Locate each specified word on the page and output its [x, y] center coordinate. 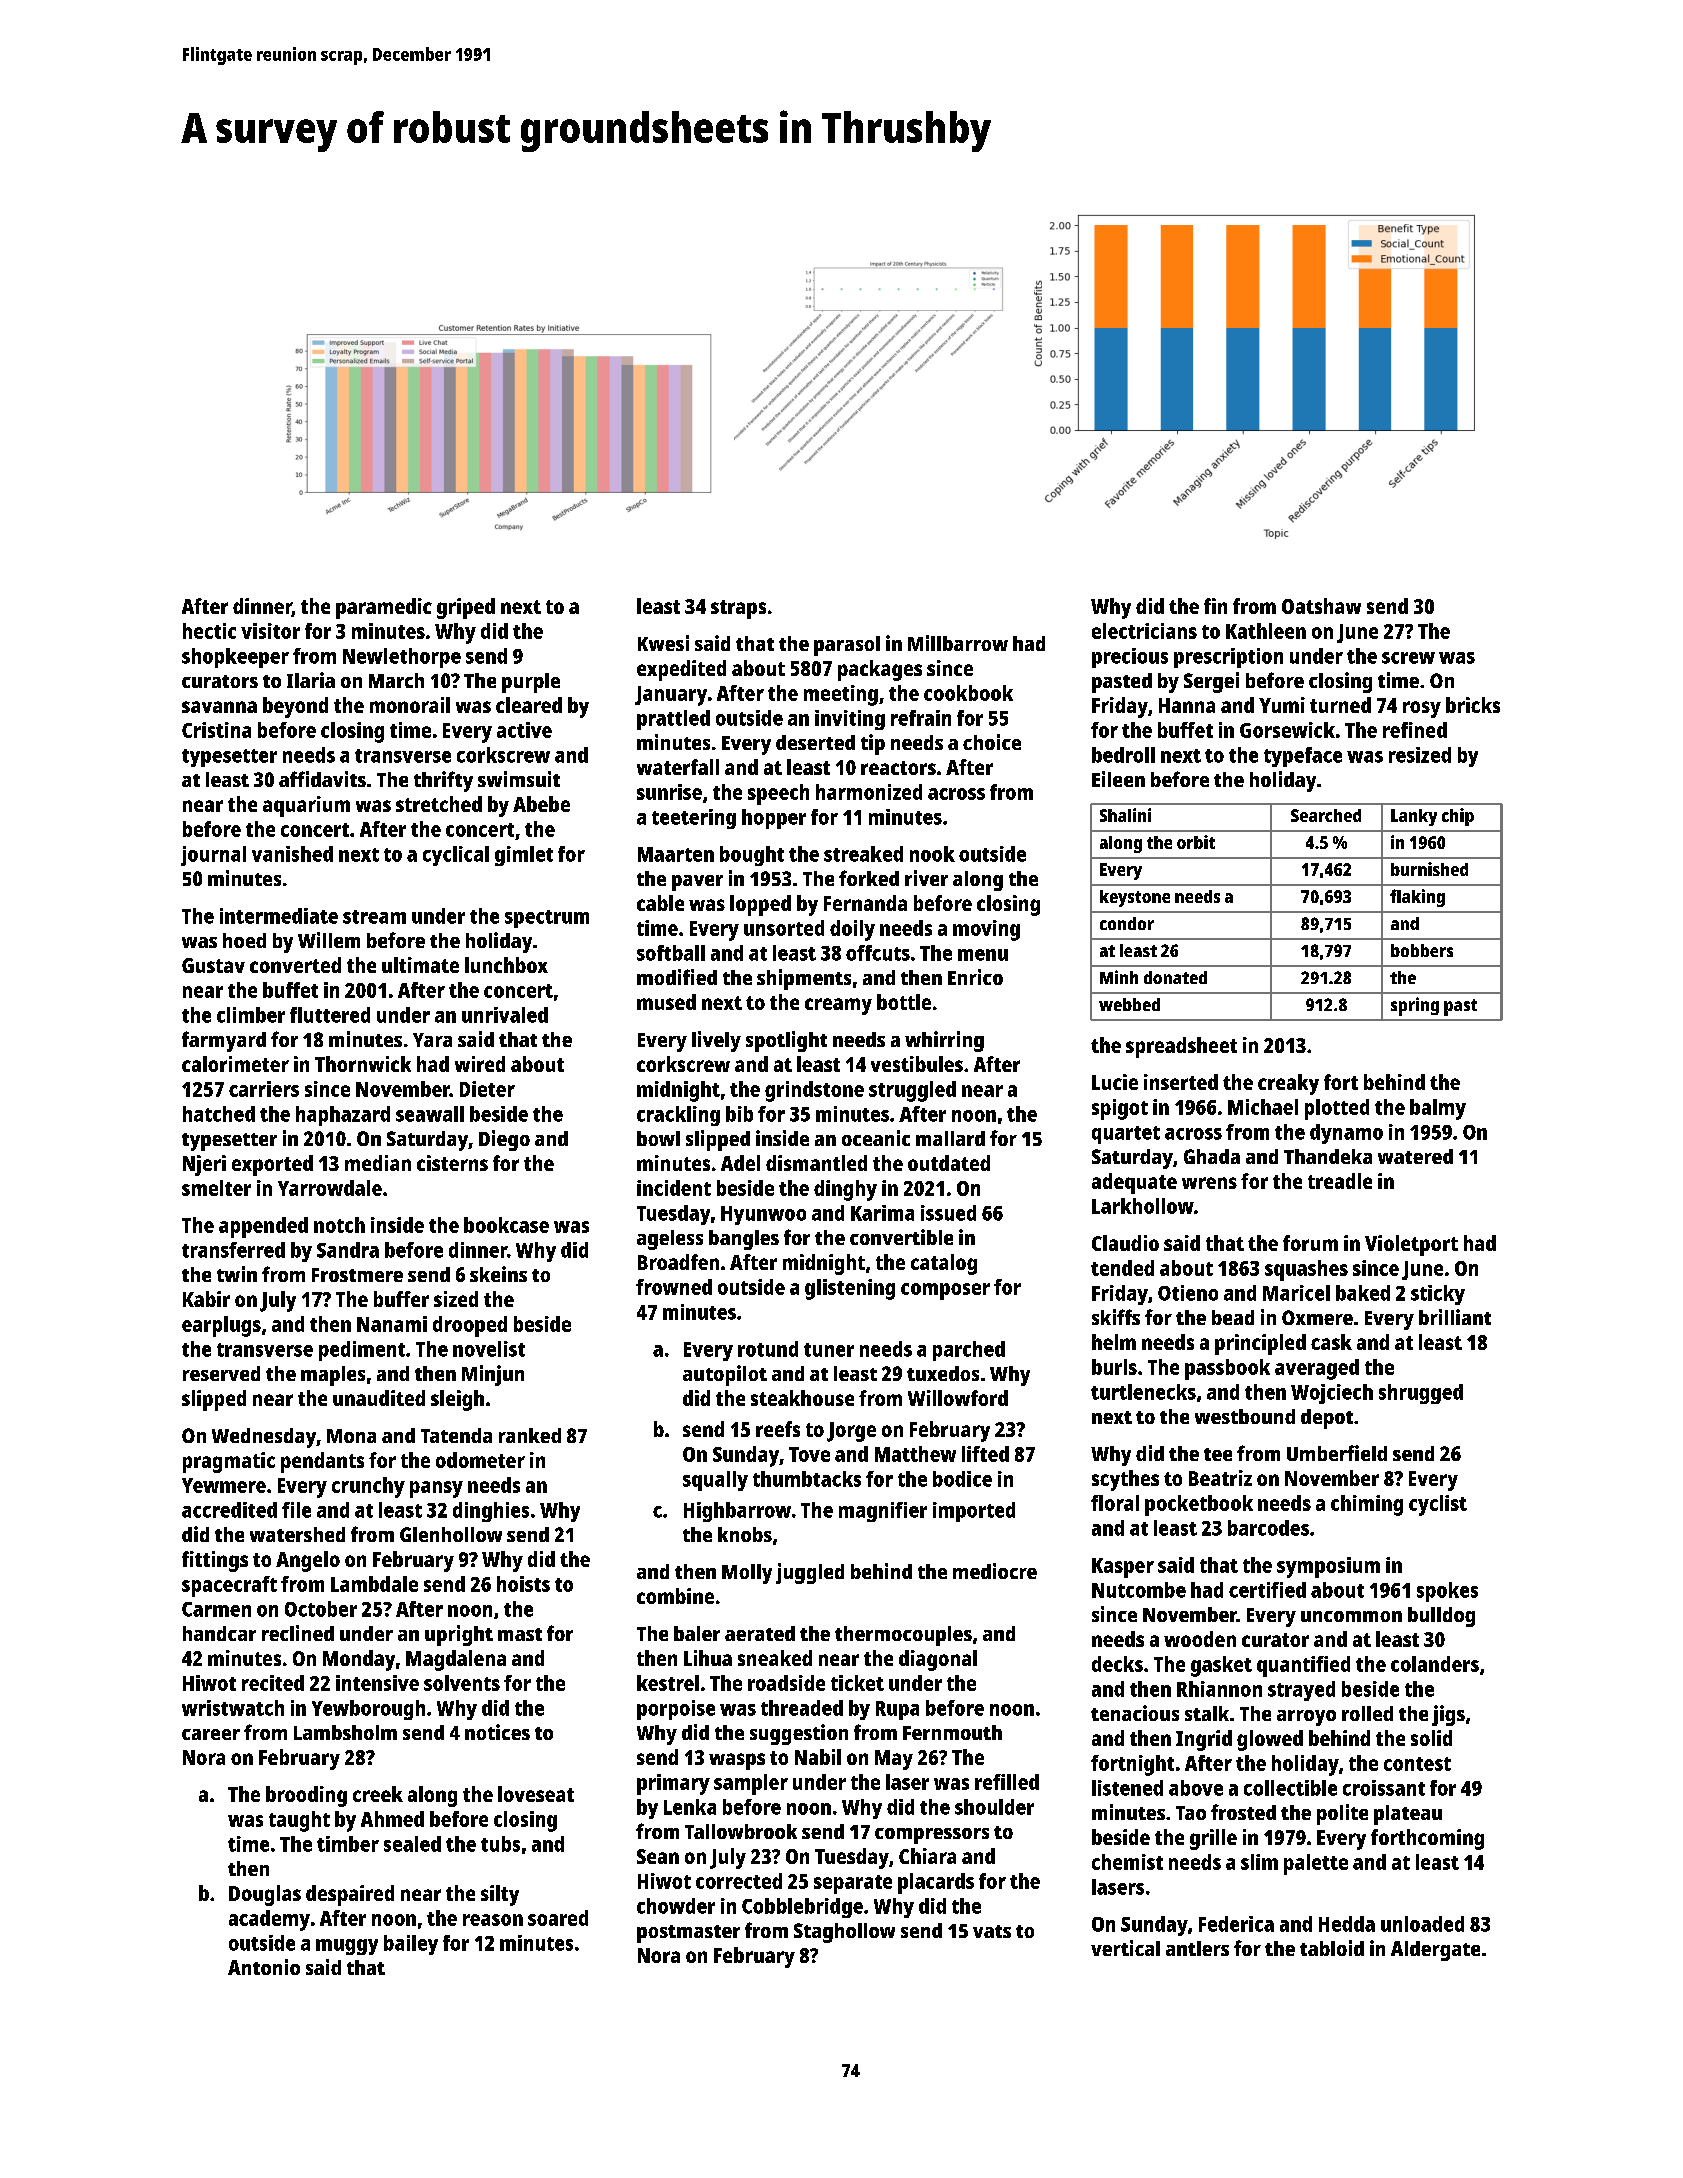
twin [237, 1274]
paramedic [384, 608]
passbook [1227, 1369]
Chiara [927, 1856]
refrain [921, 718]
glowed [1270, 1740]
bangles [744, 1240]
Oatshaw [1321, 606]
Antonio [264, 1967]
